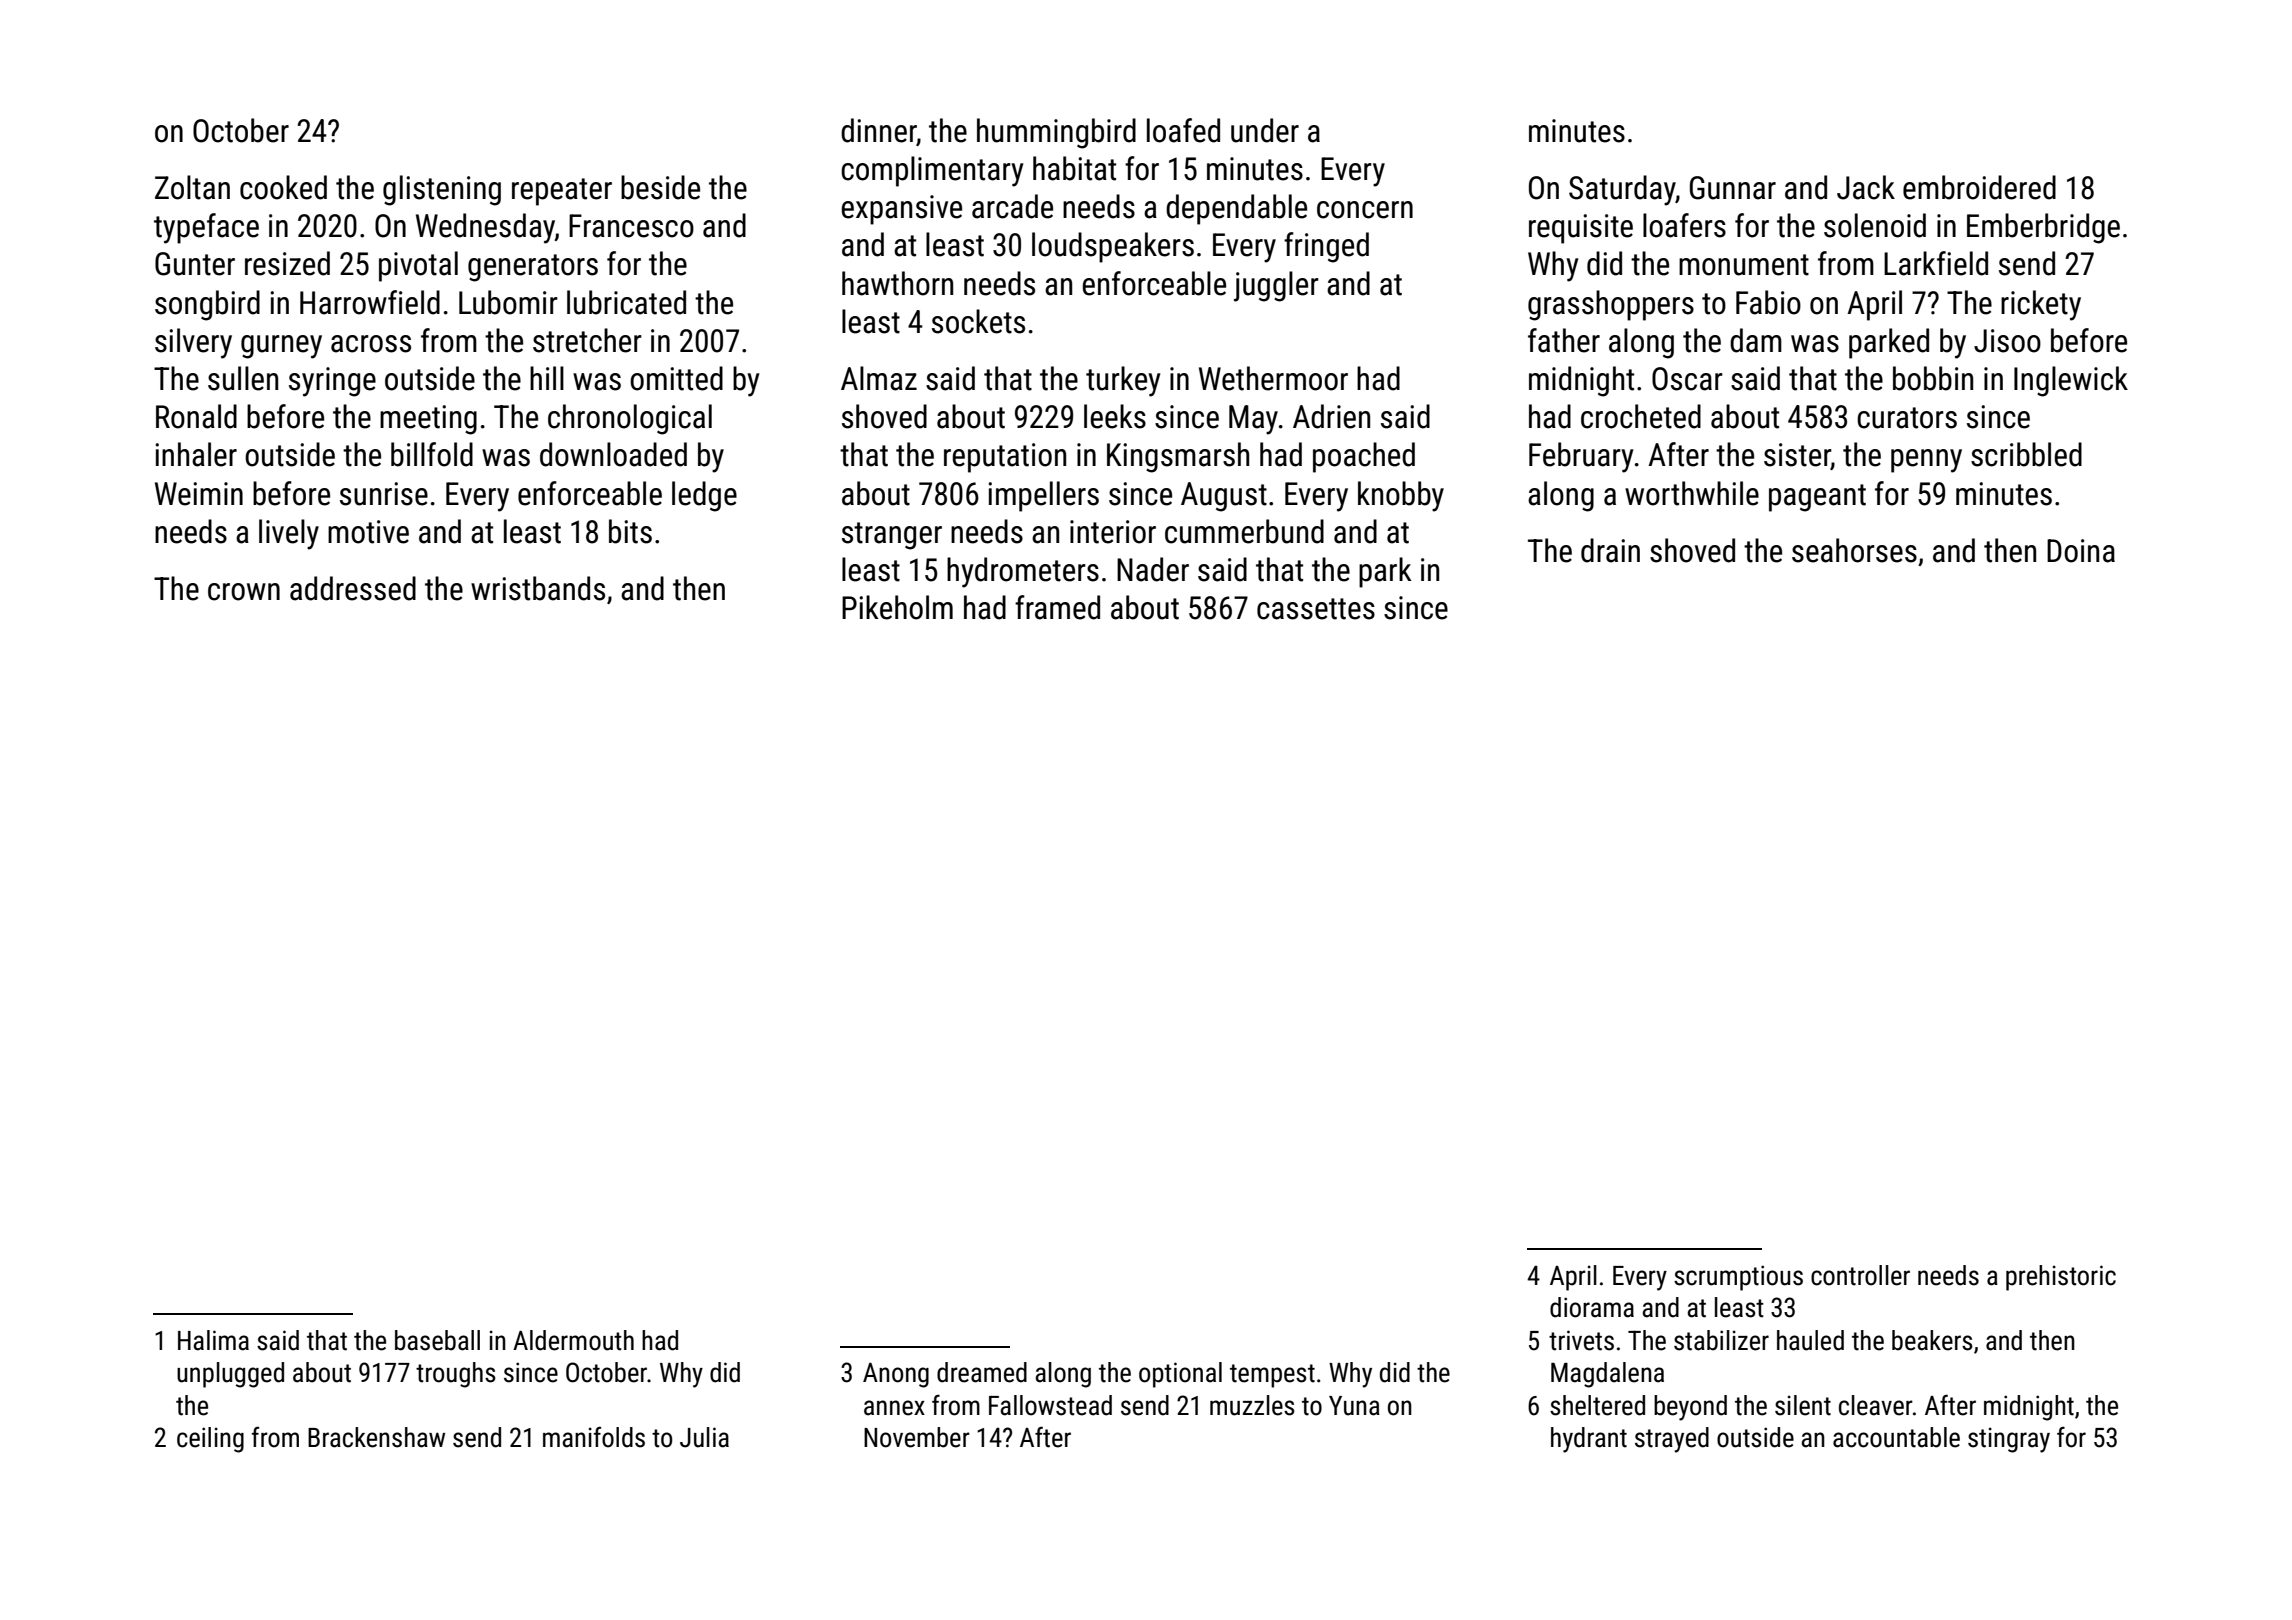 The width and height of the document is (2292, 1620). I want to click on cassettes, so click(1316, 609).
